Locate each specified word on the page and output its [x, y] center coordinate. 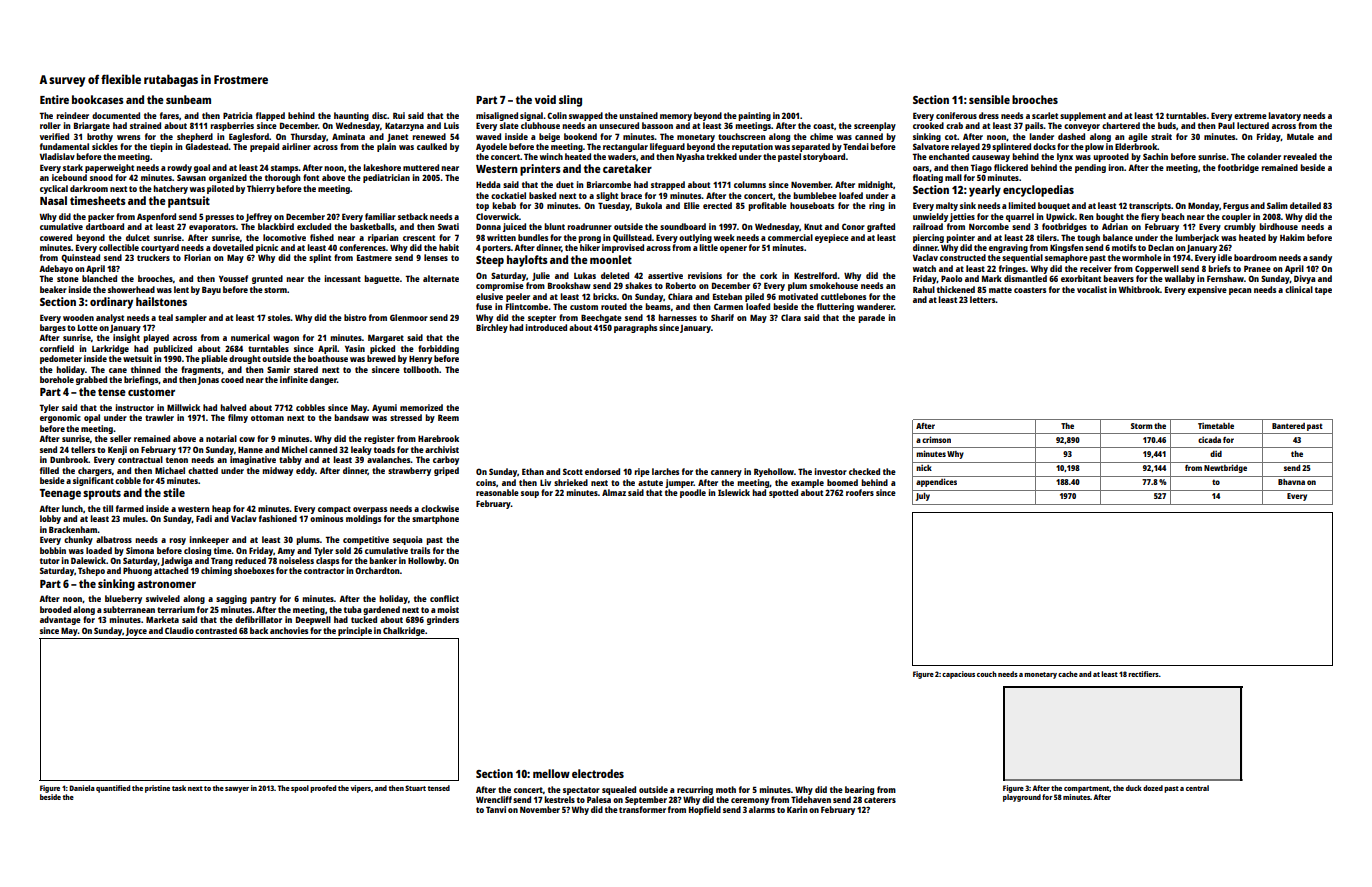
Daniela [82, 788]
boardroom [1255, 257]
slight [607, 196]
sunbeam [188, 99]
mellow [551, 773]
